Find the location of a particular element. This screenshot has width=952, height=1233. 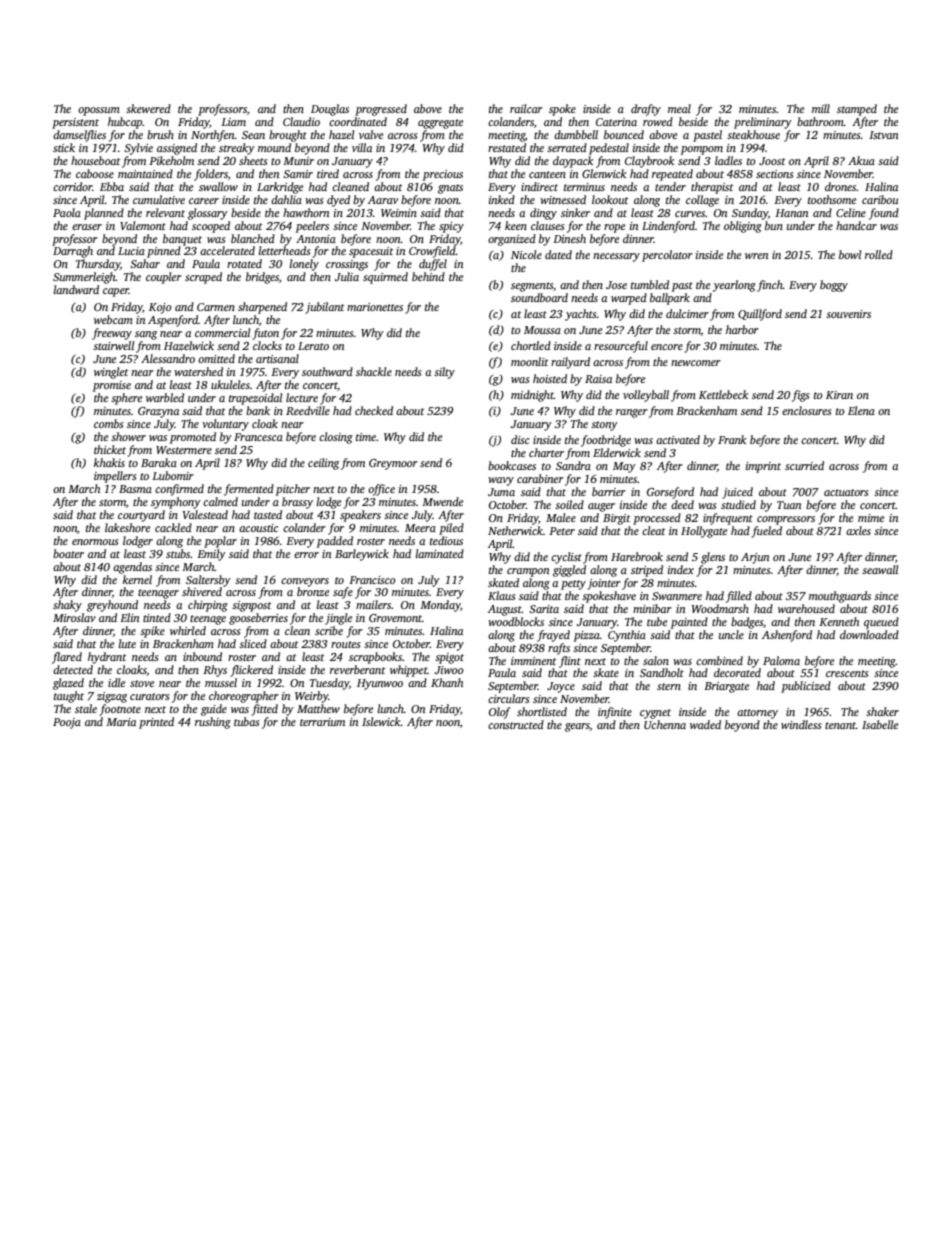

Liam is located at coordinates (233, 122).
